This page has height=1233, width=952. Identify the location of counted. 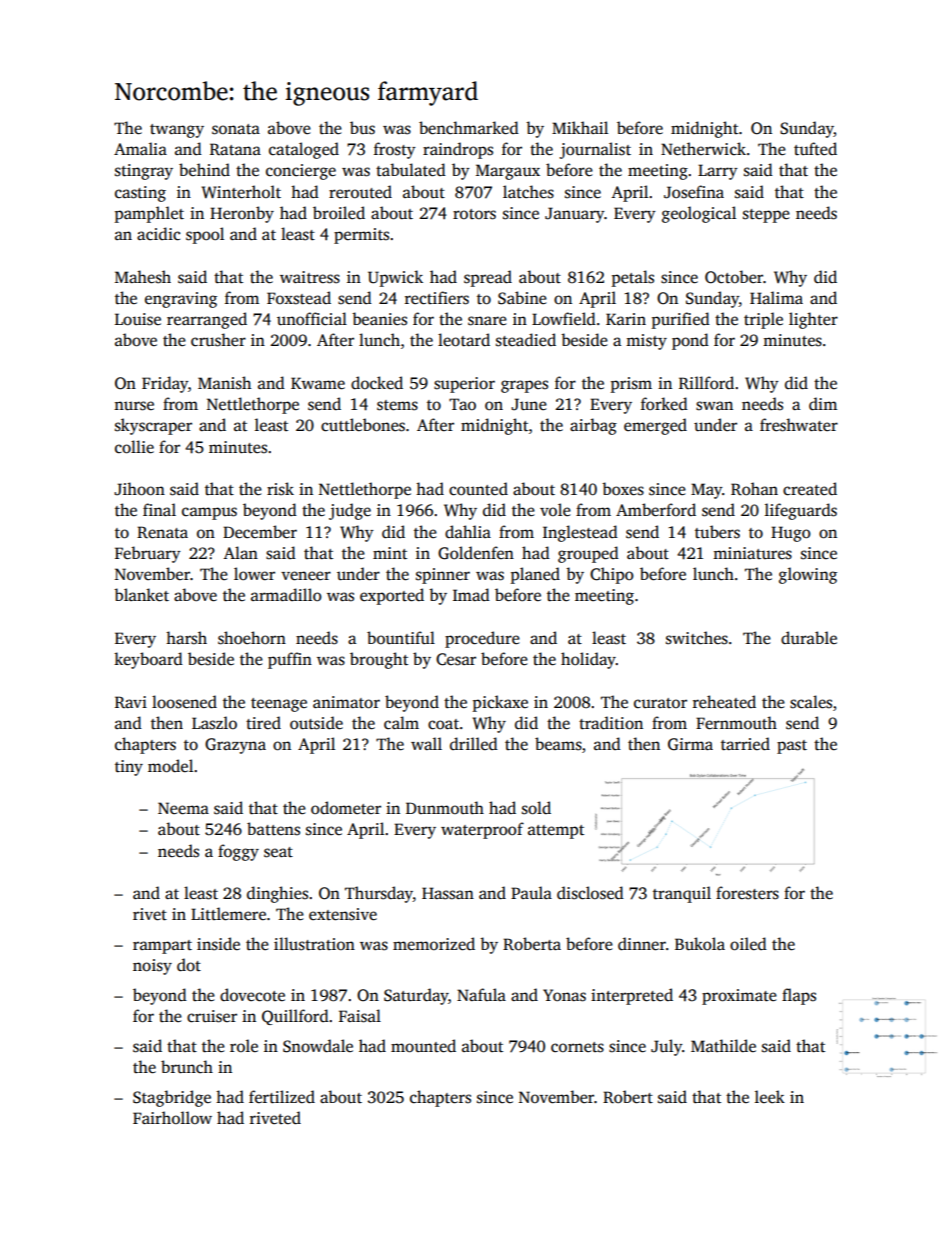
(478, 489).
